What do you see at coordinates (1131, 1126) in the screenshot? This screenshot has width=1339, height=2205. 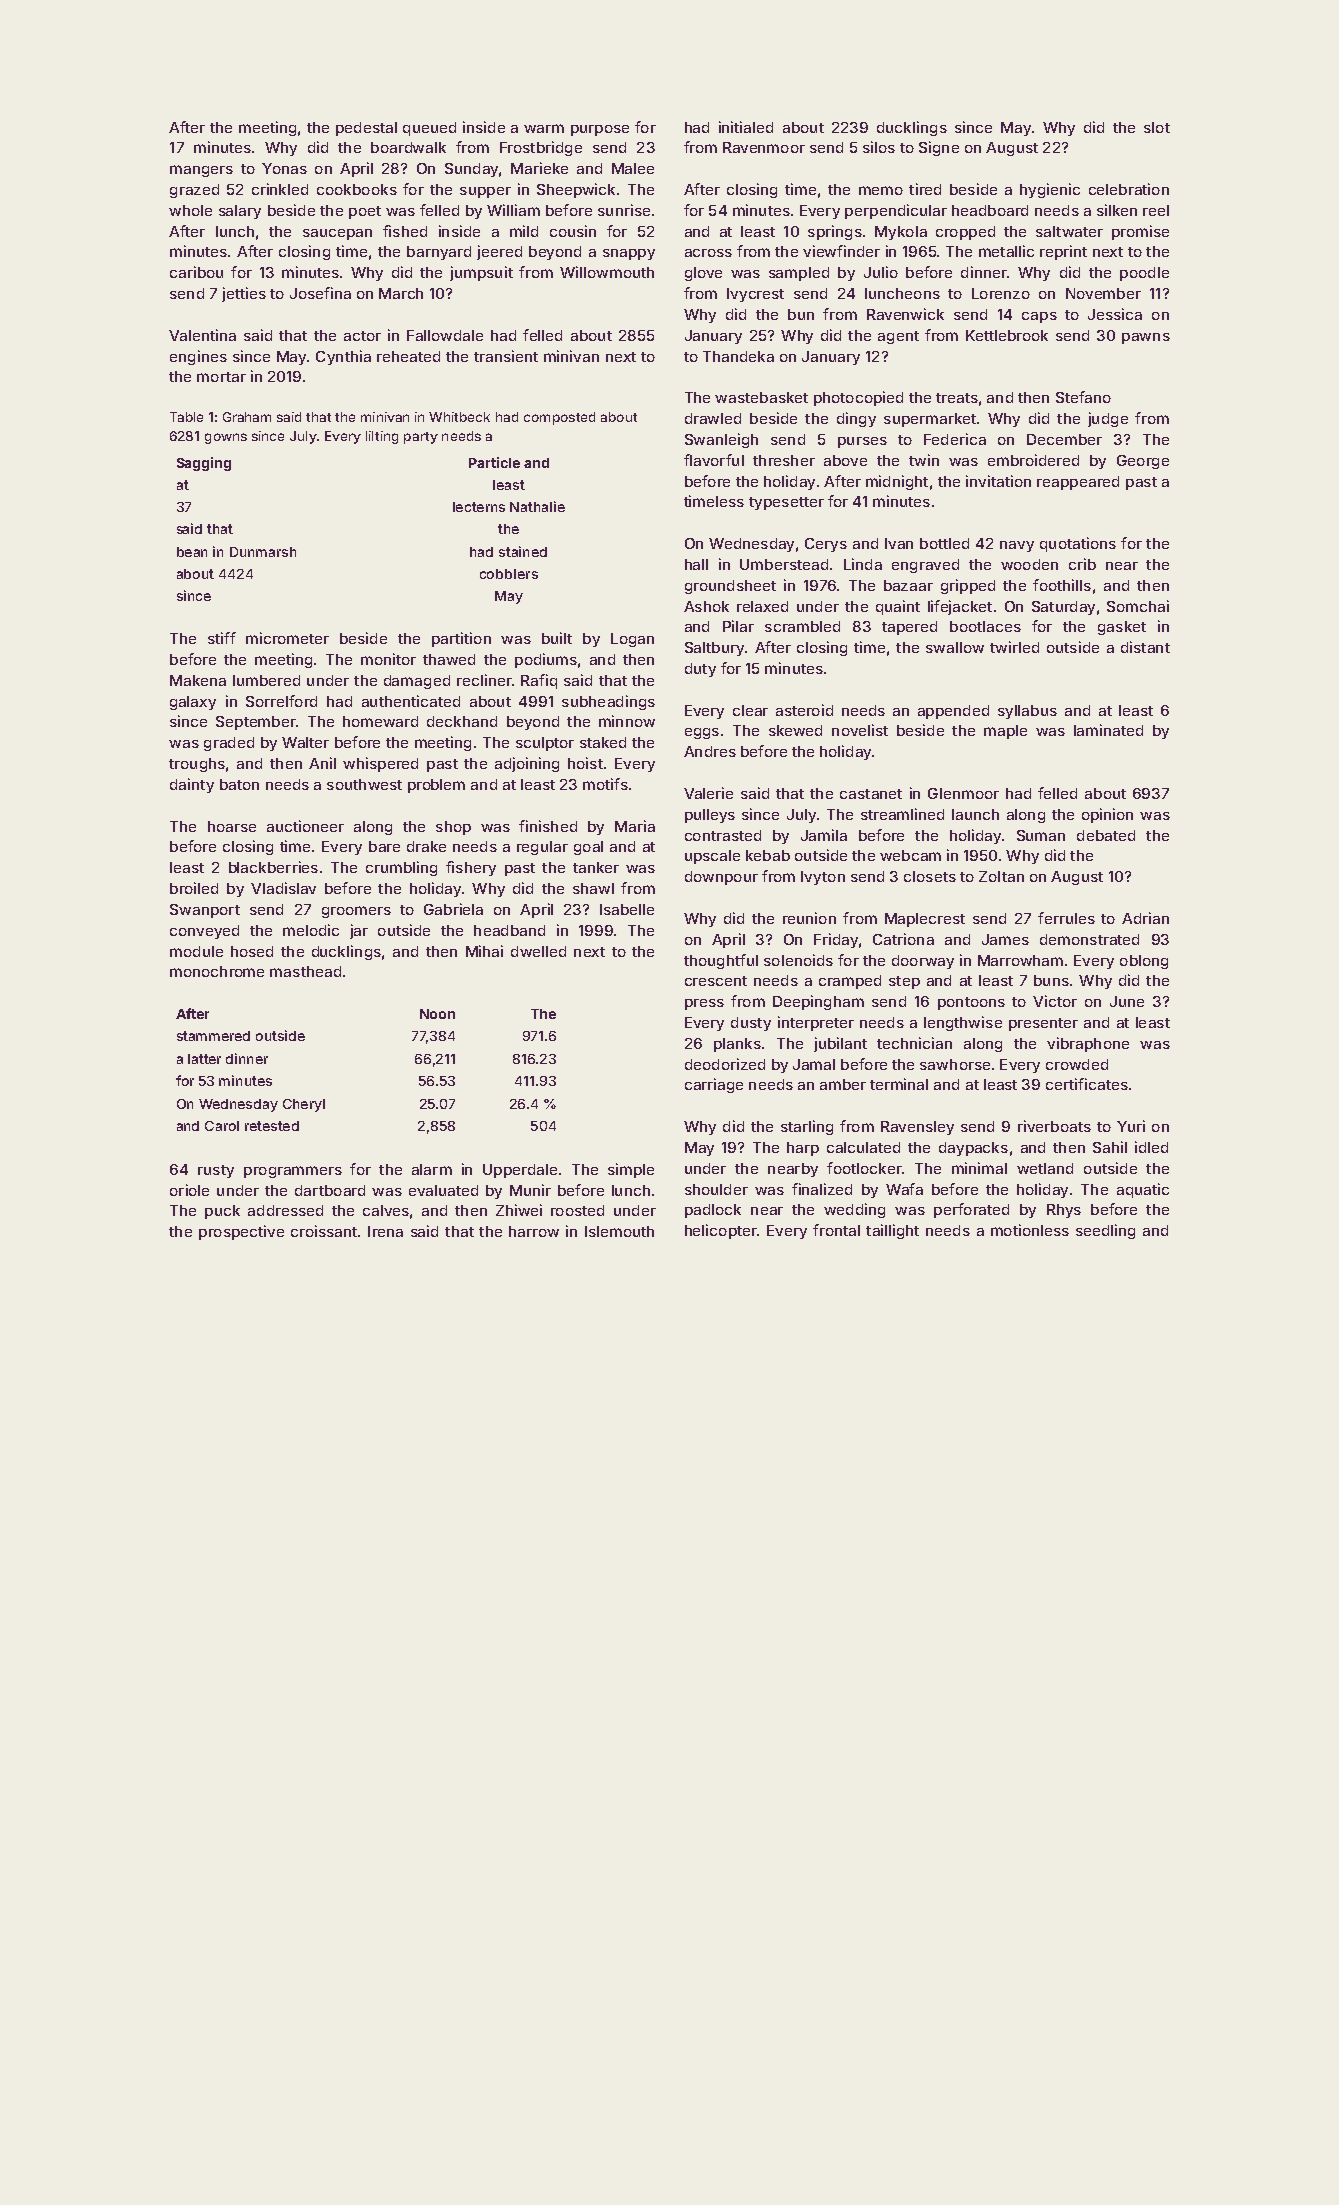 I see `Yuri` at bounding box center [1131, 1126].
